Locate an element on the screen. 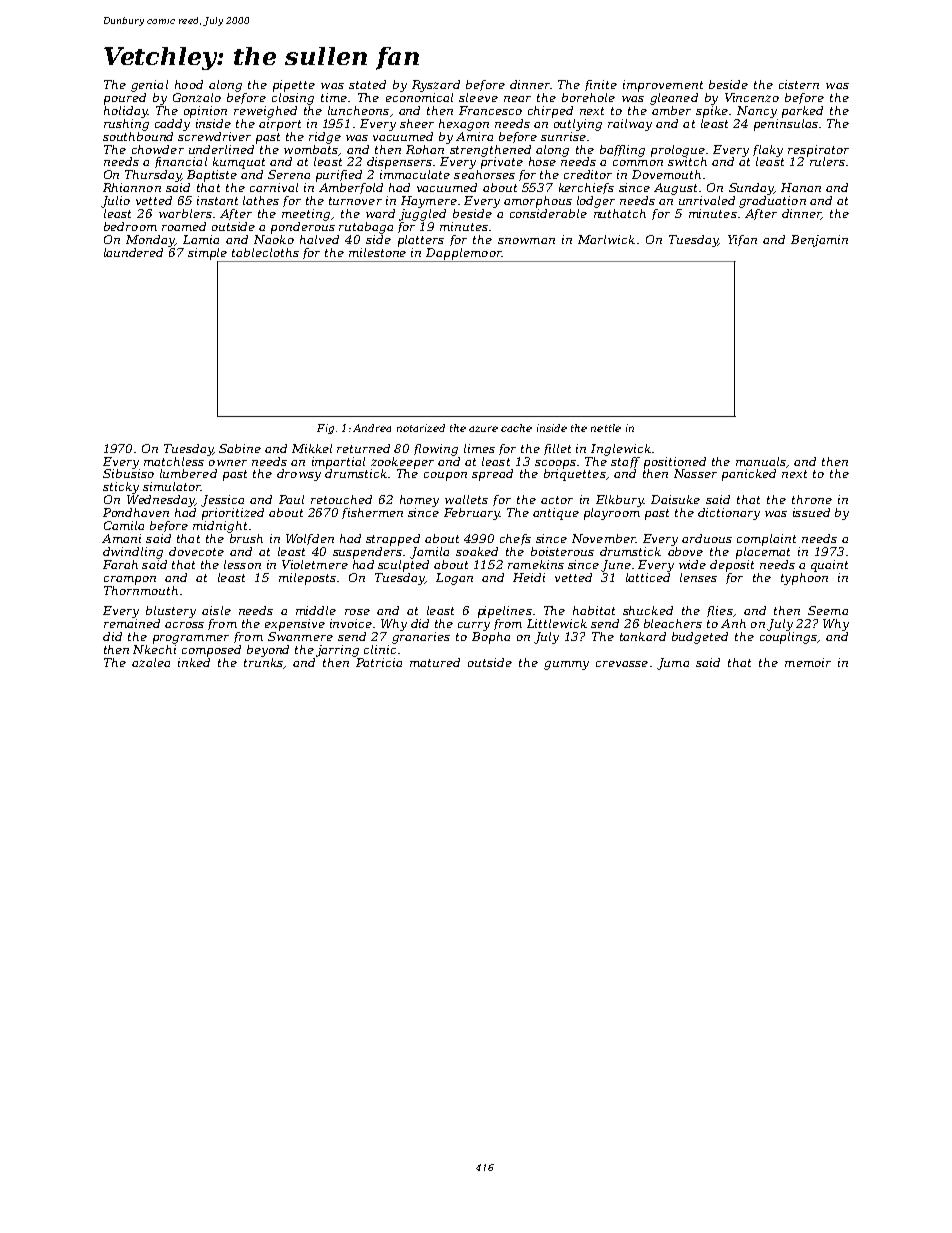  rulers is located at coordinates (827, 161).
